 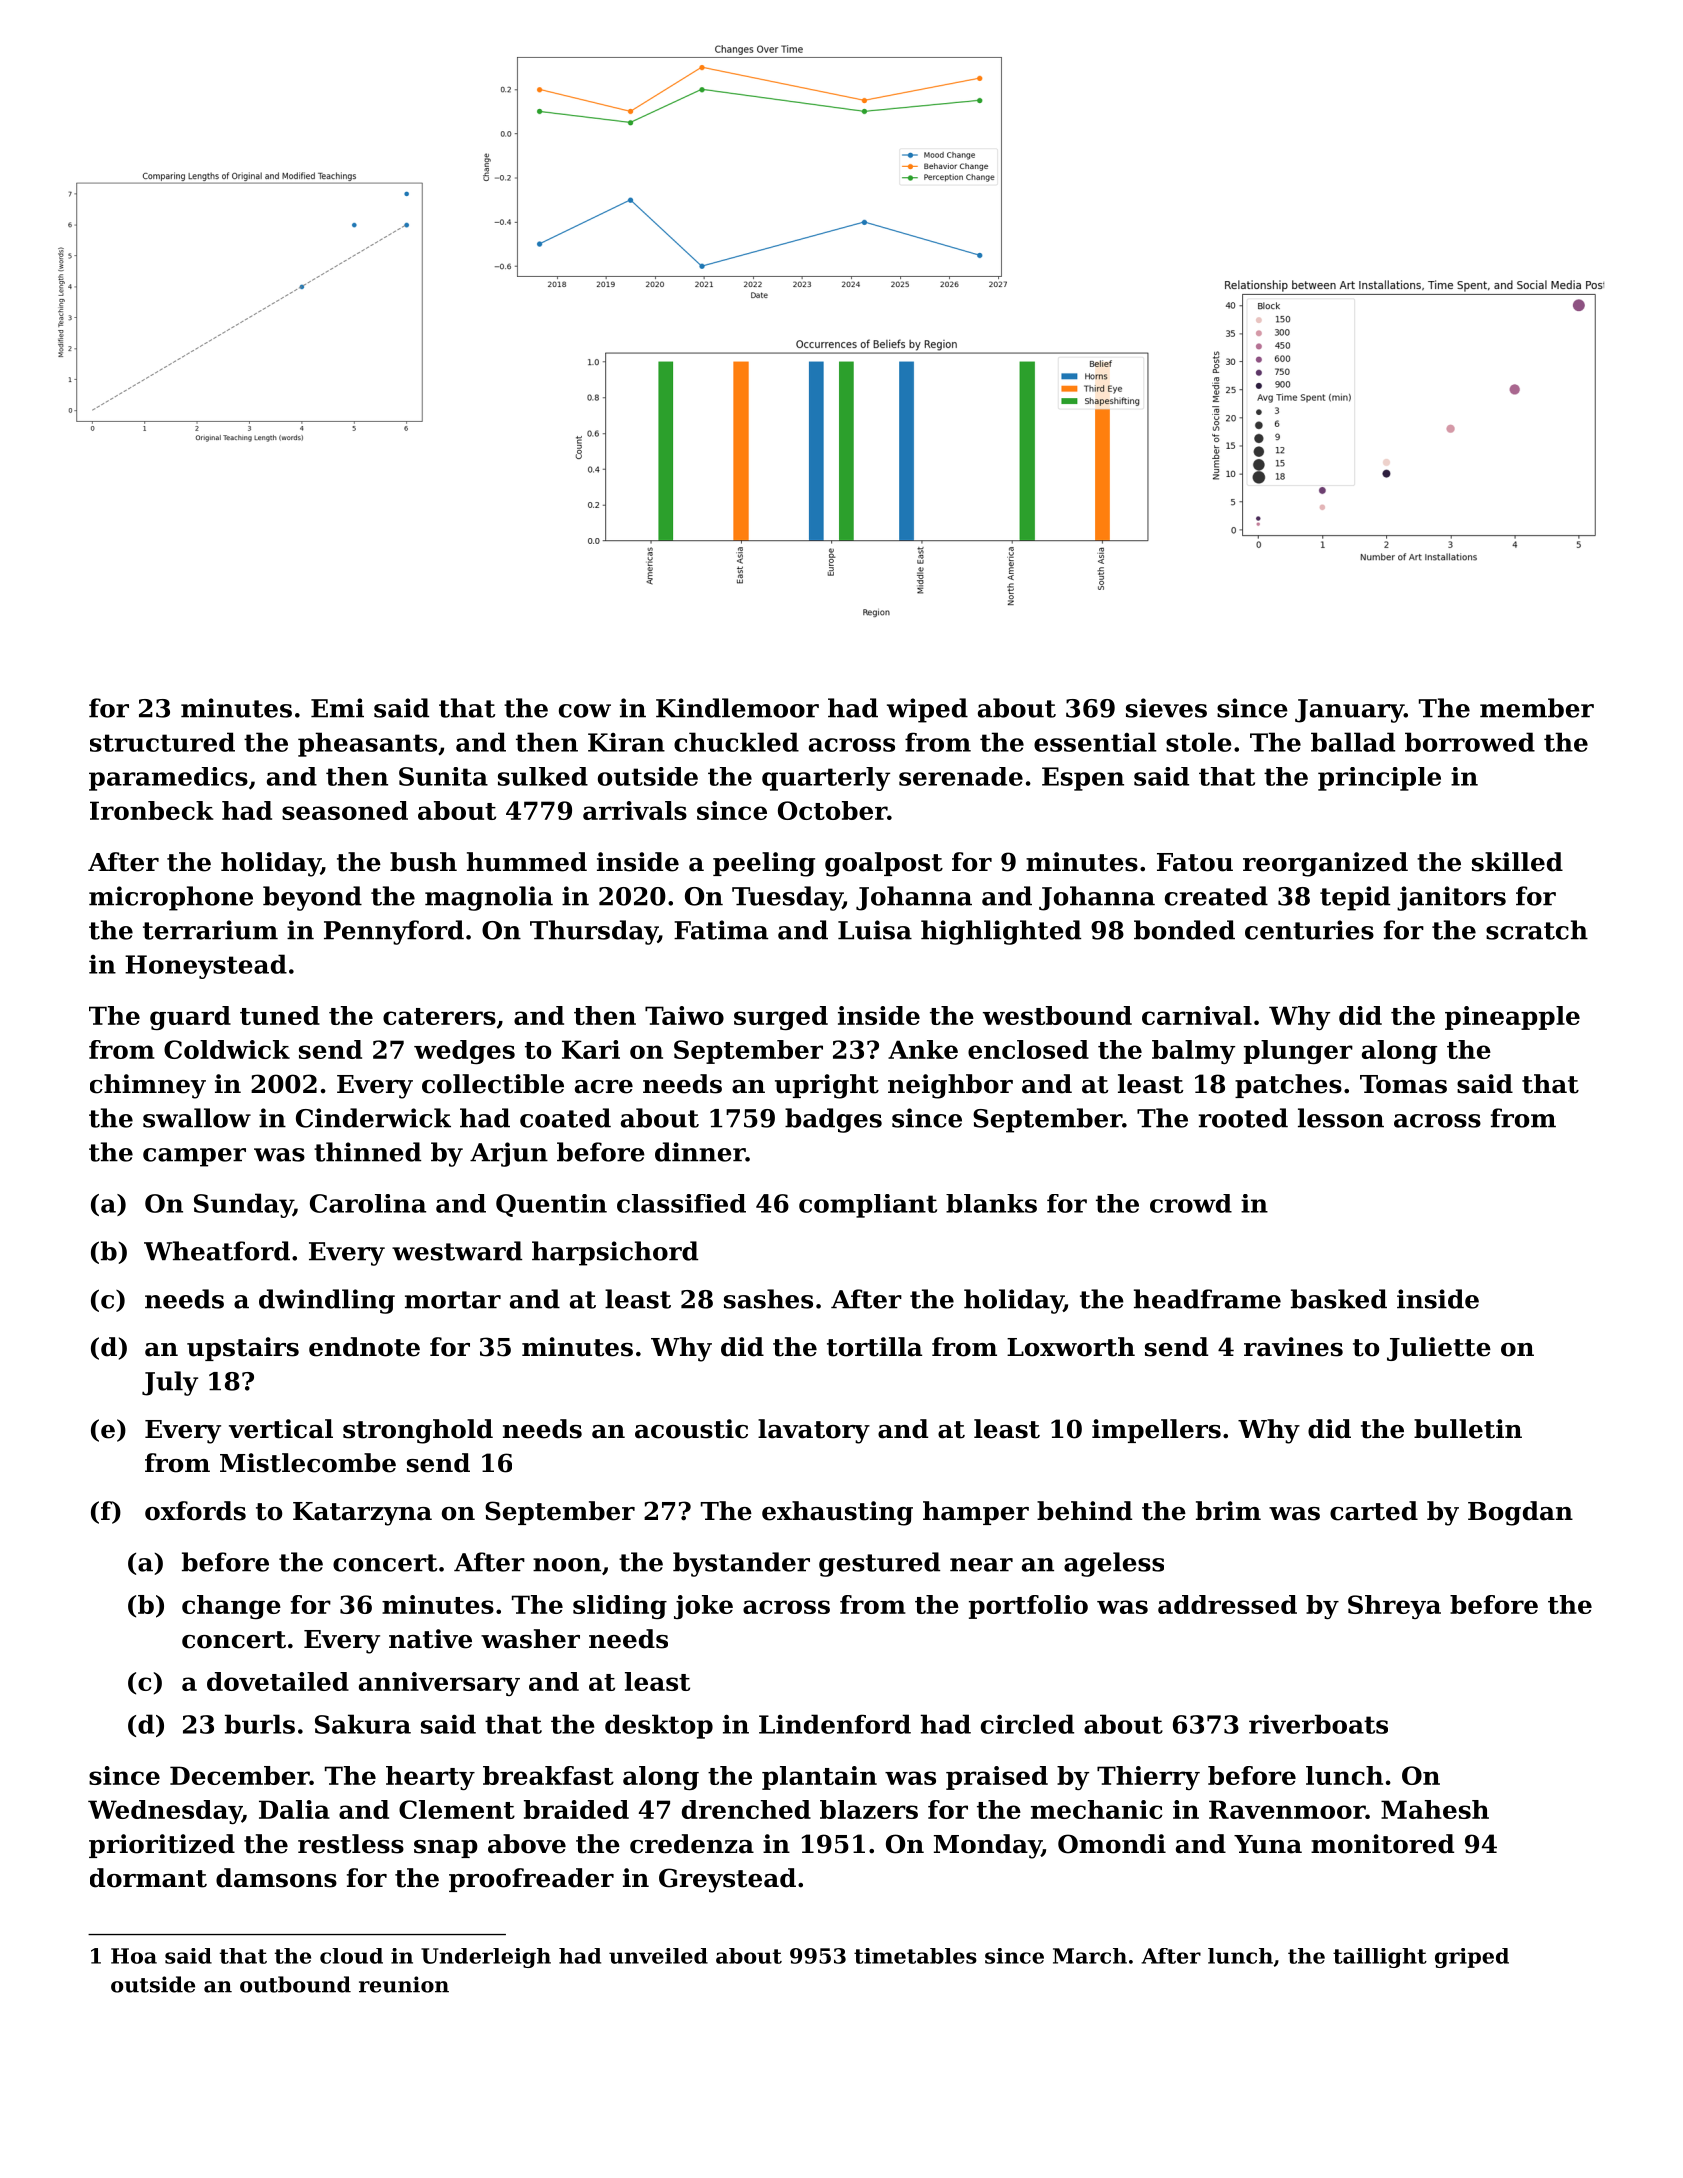 What do you see at coordinates (768, 1299) in the screenshot?
I see `sashes` at bounding box center [768, 1299].
